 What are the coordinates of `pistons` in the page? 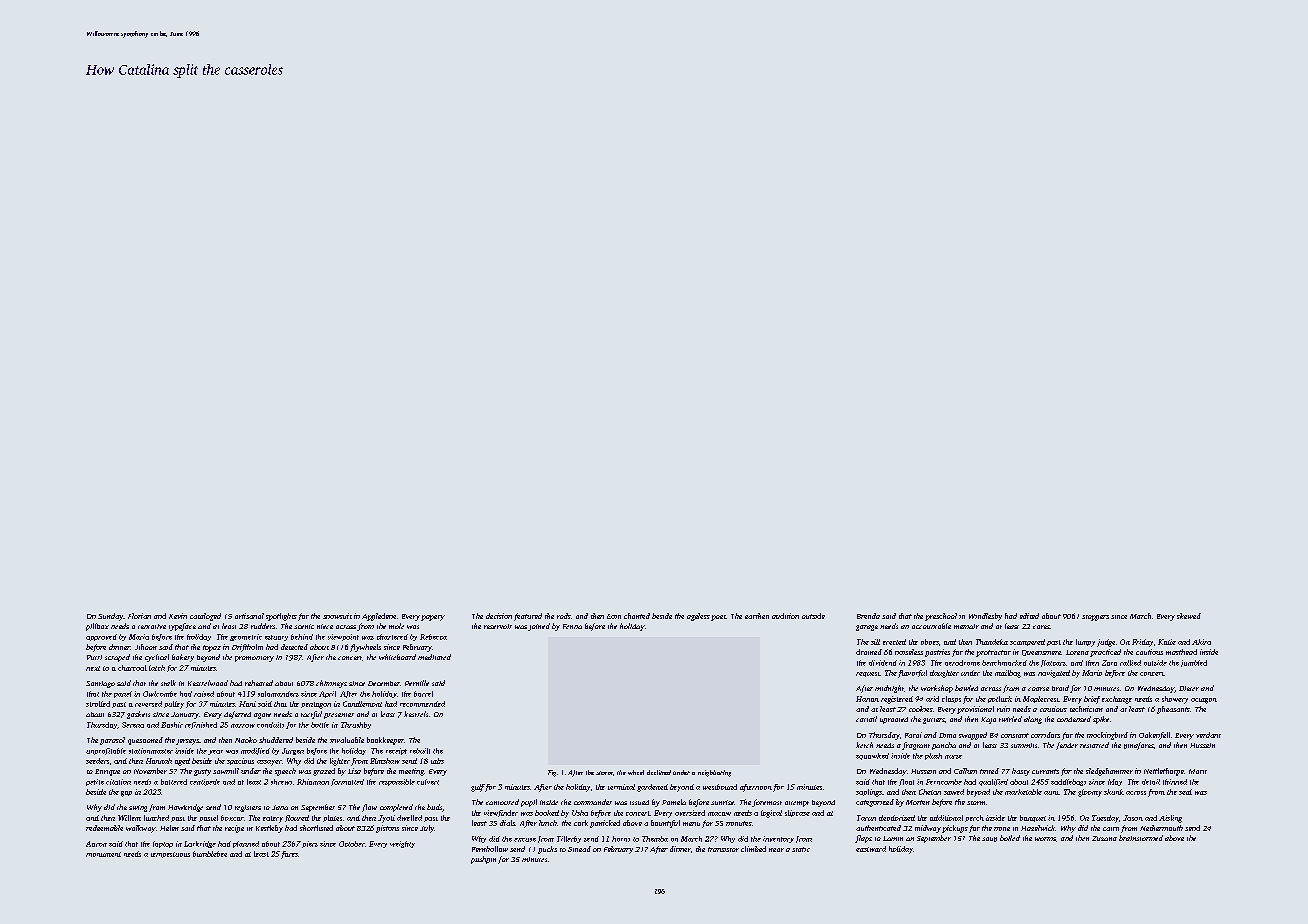 It's located at (387, 829).
